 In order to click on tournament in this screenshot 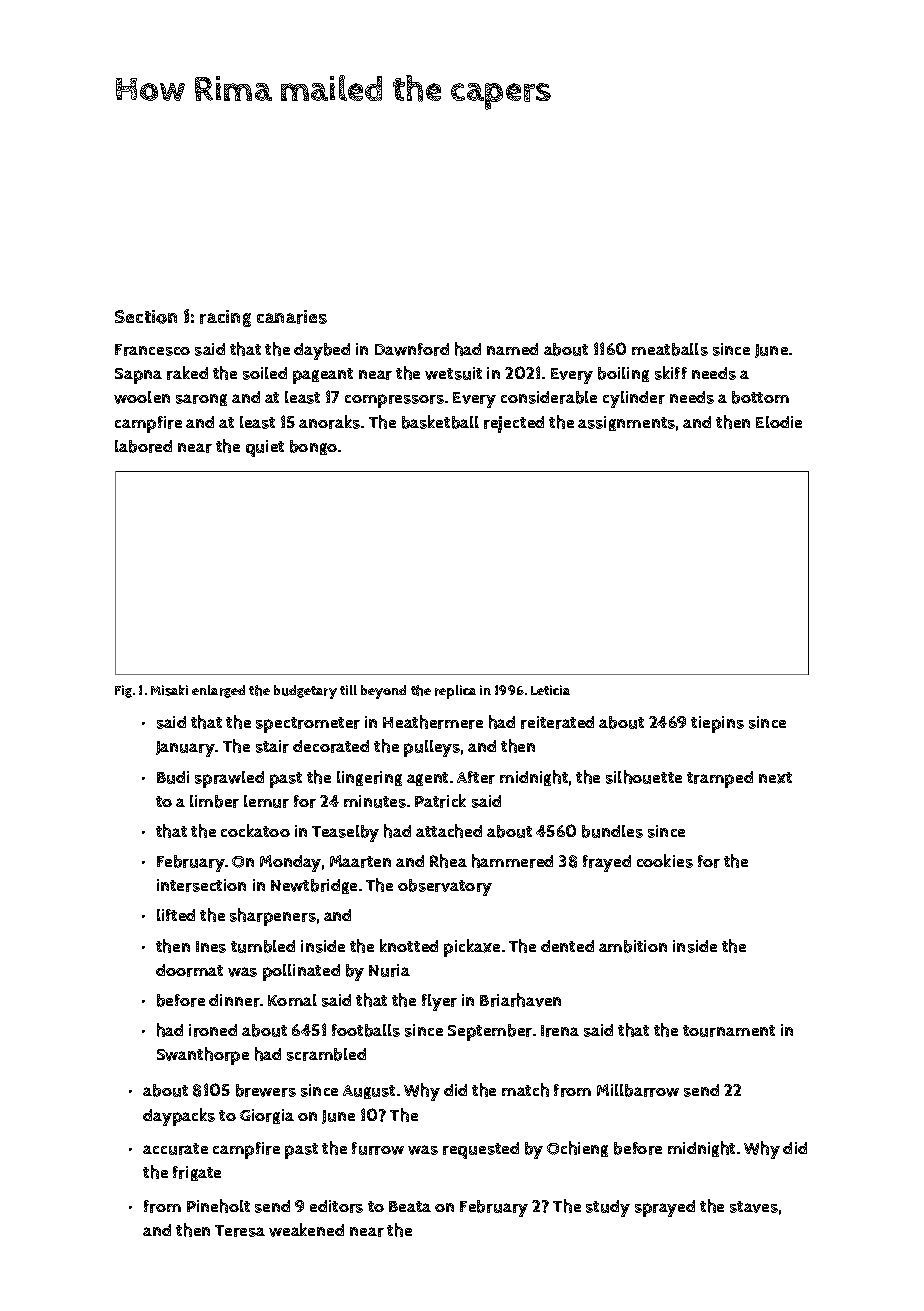, I will do `click(729, 1031)`.
